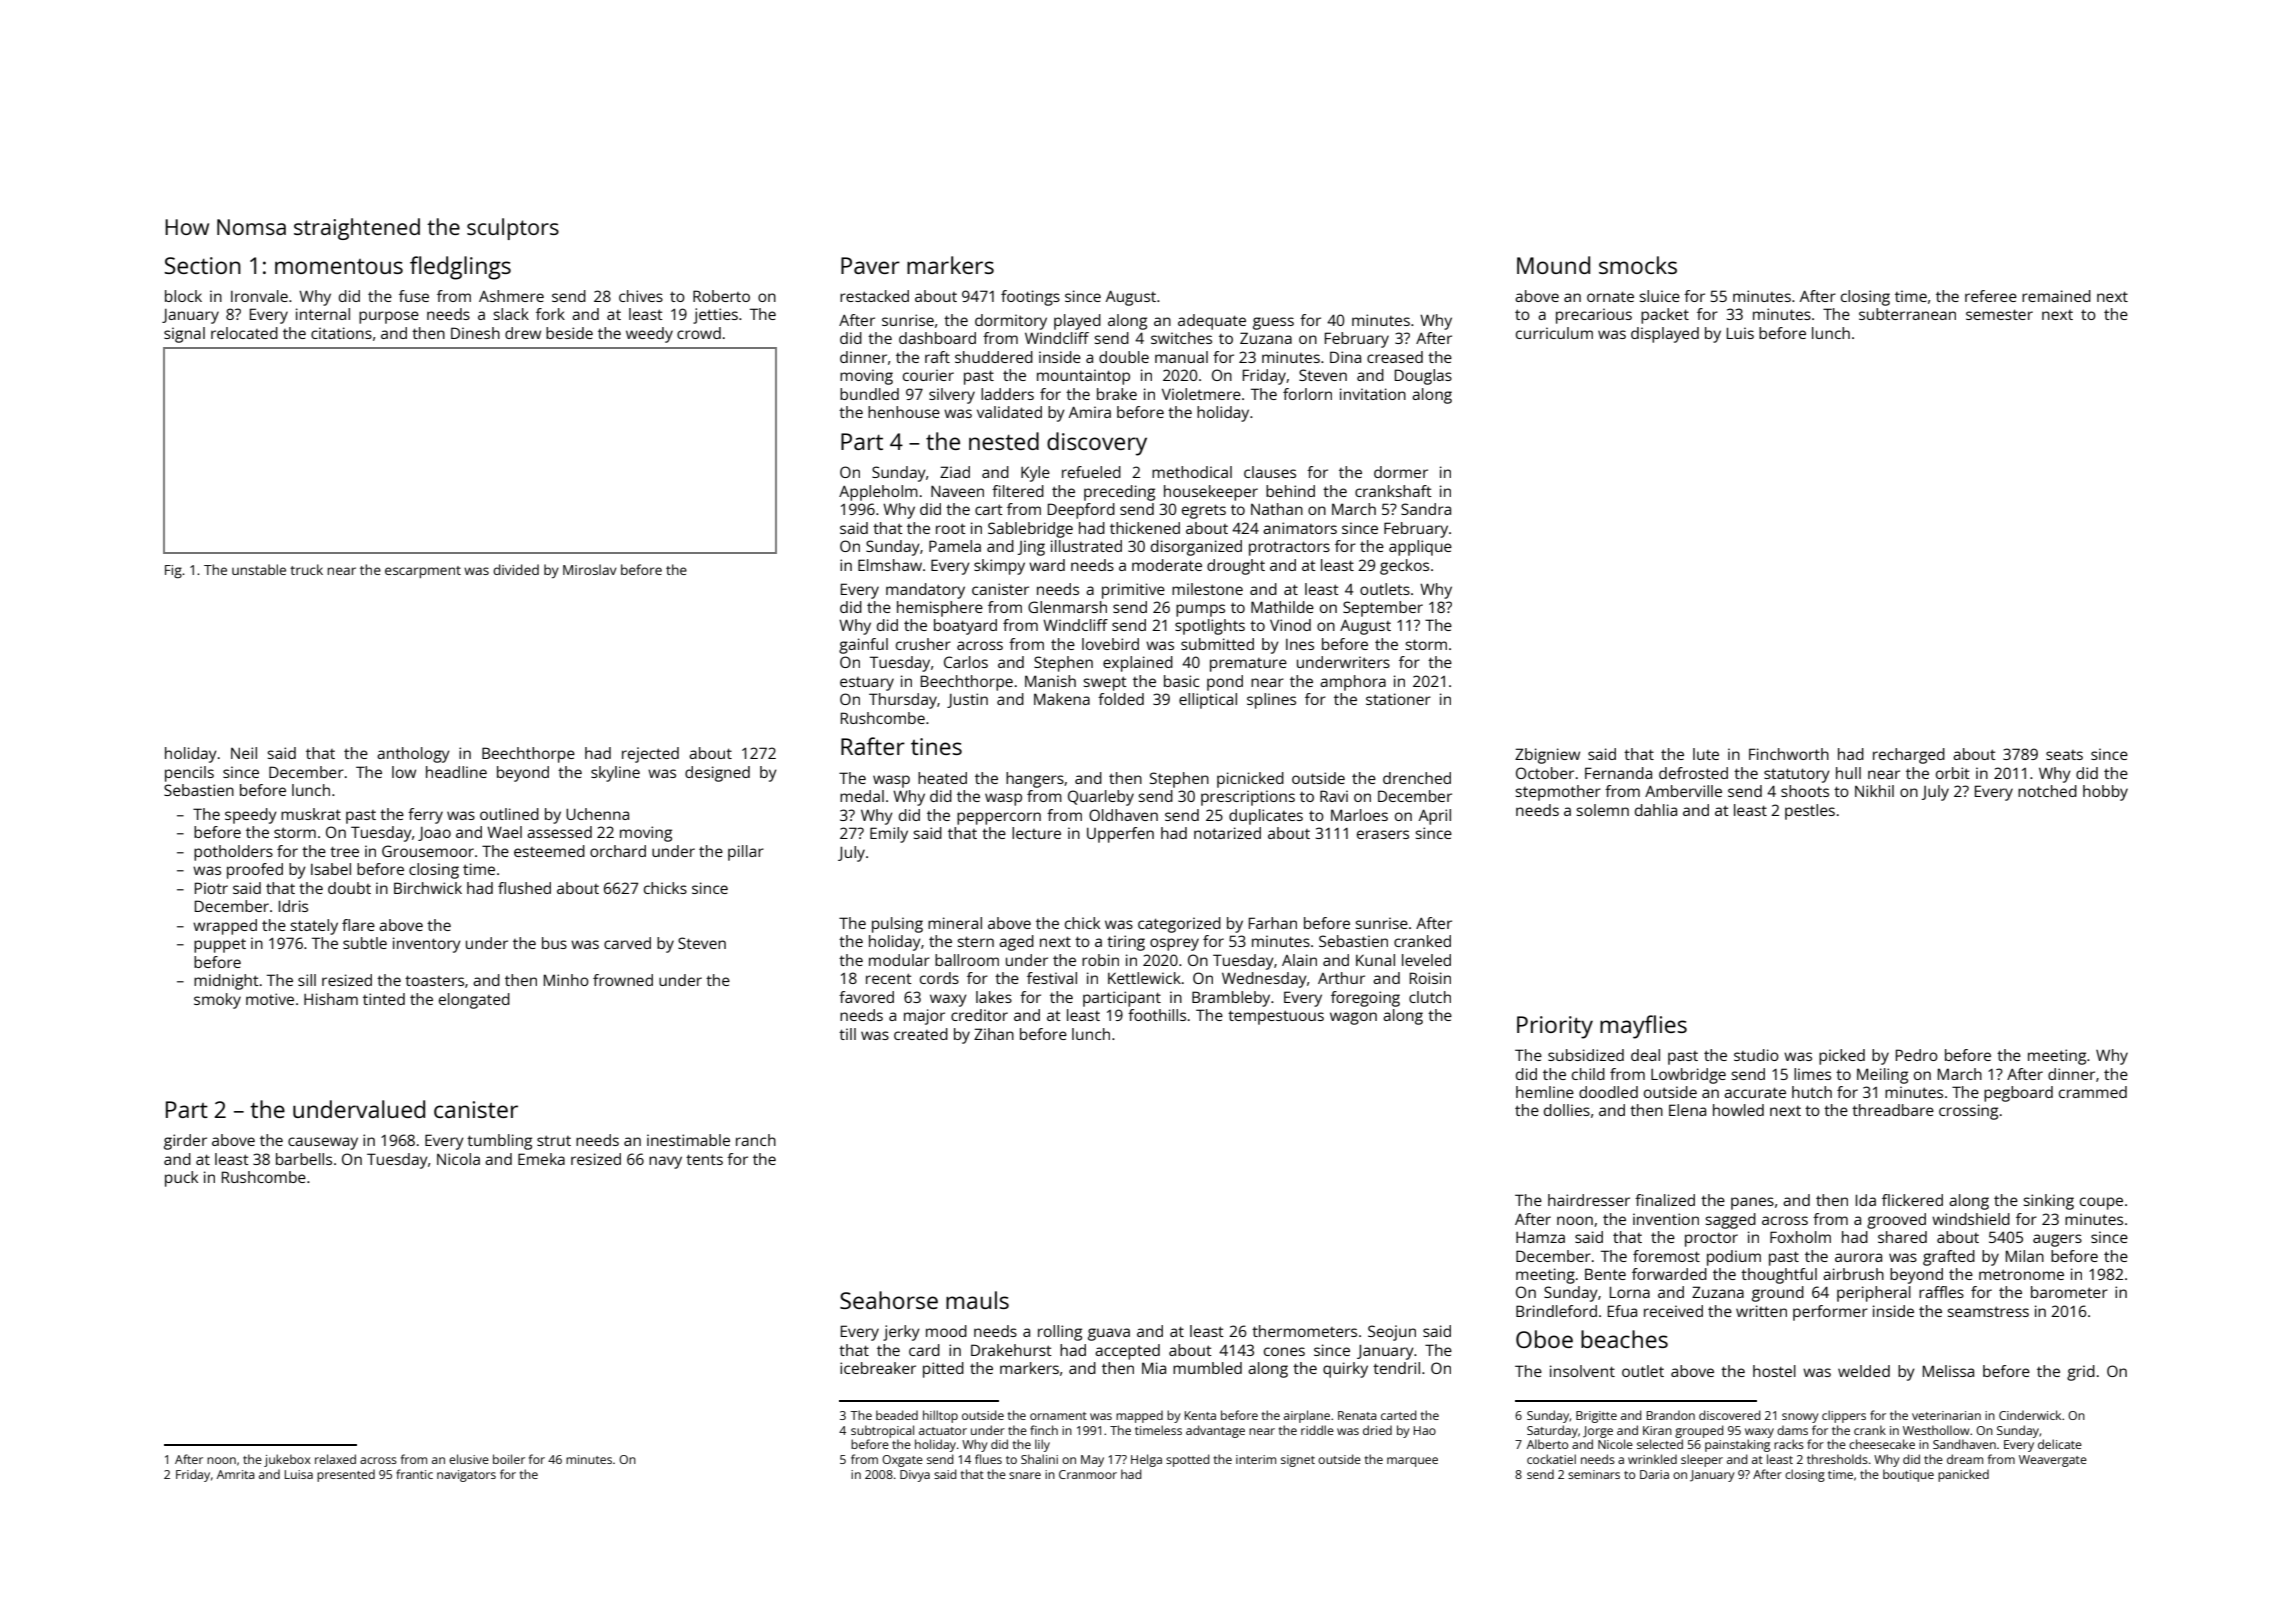 This image has width=2292, height=1620. Describe the element at coordinates (466, 1476) in the image. I see `navigators` at that location.
